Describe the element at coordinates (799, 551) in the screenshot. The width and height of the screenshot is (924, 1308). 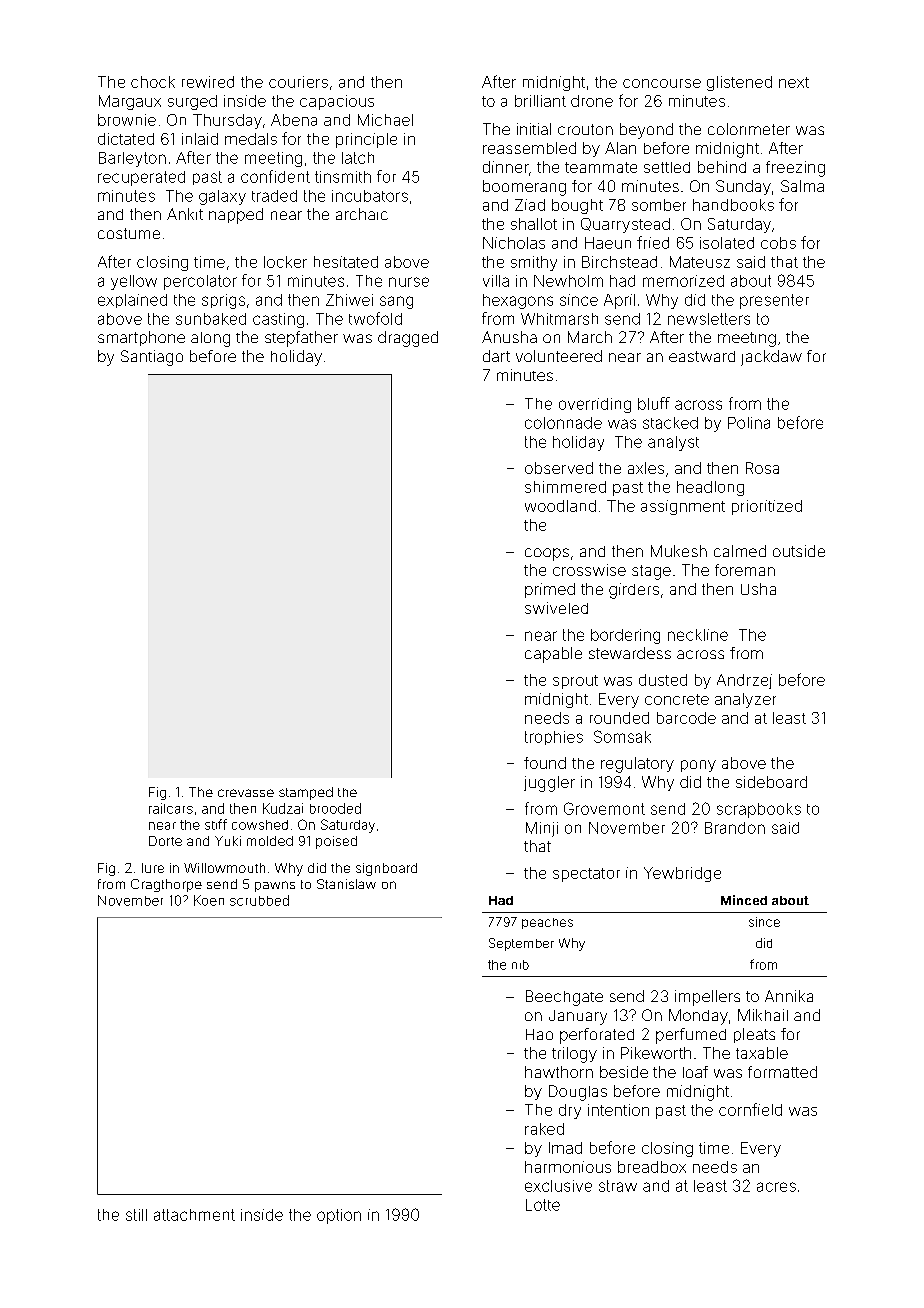
I see `outside` at that location.
